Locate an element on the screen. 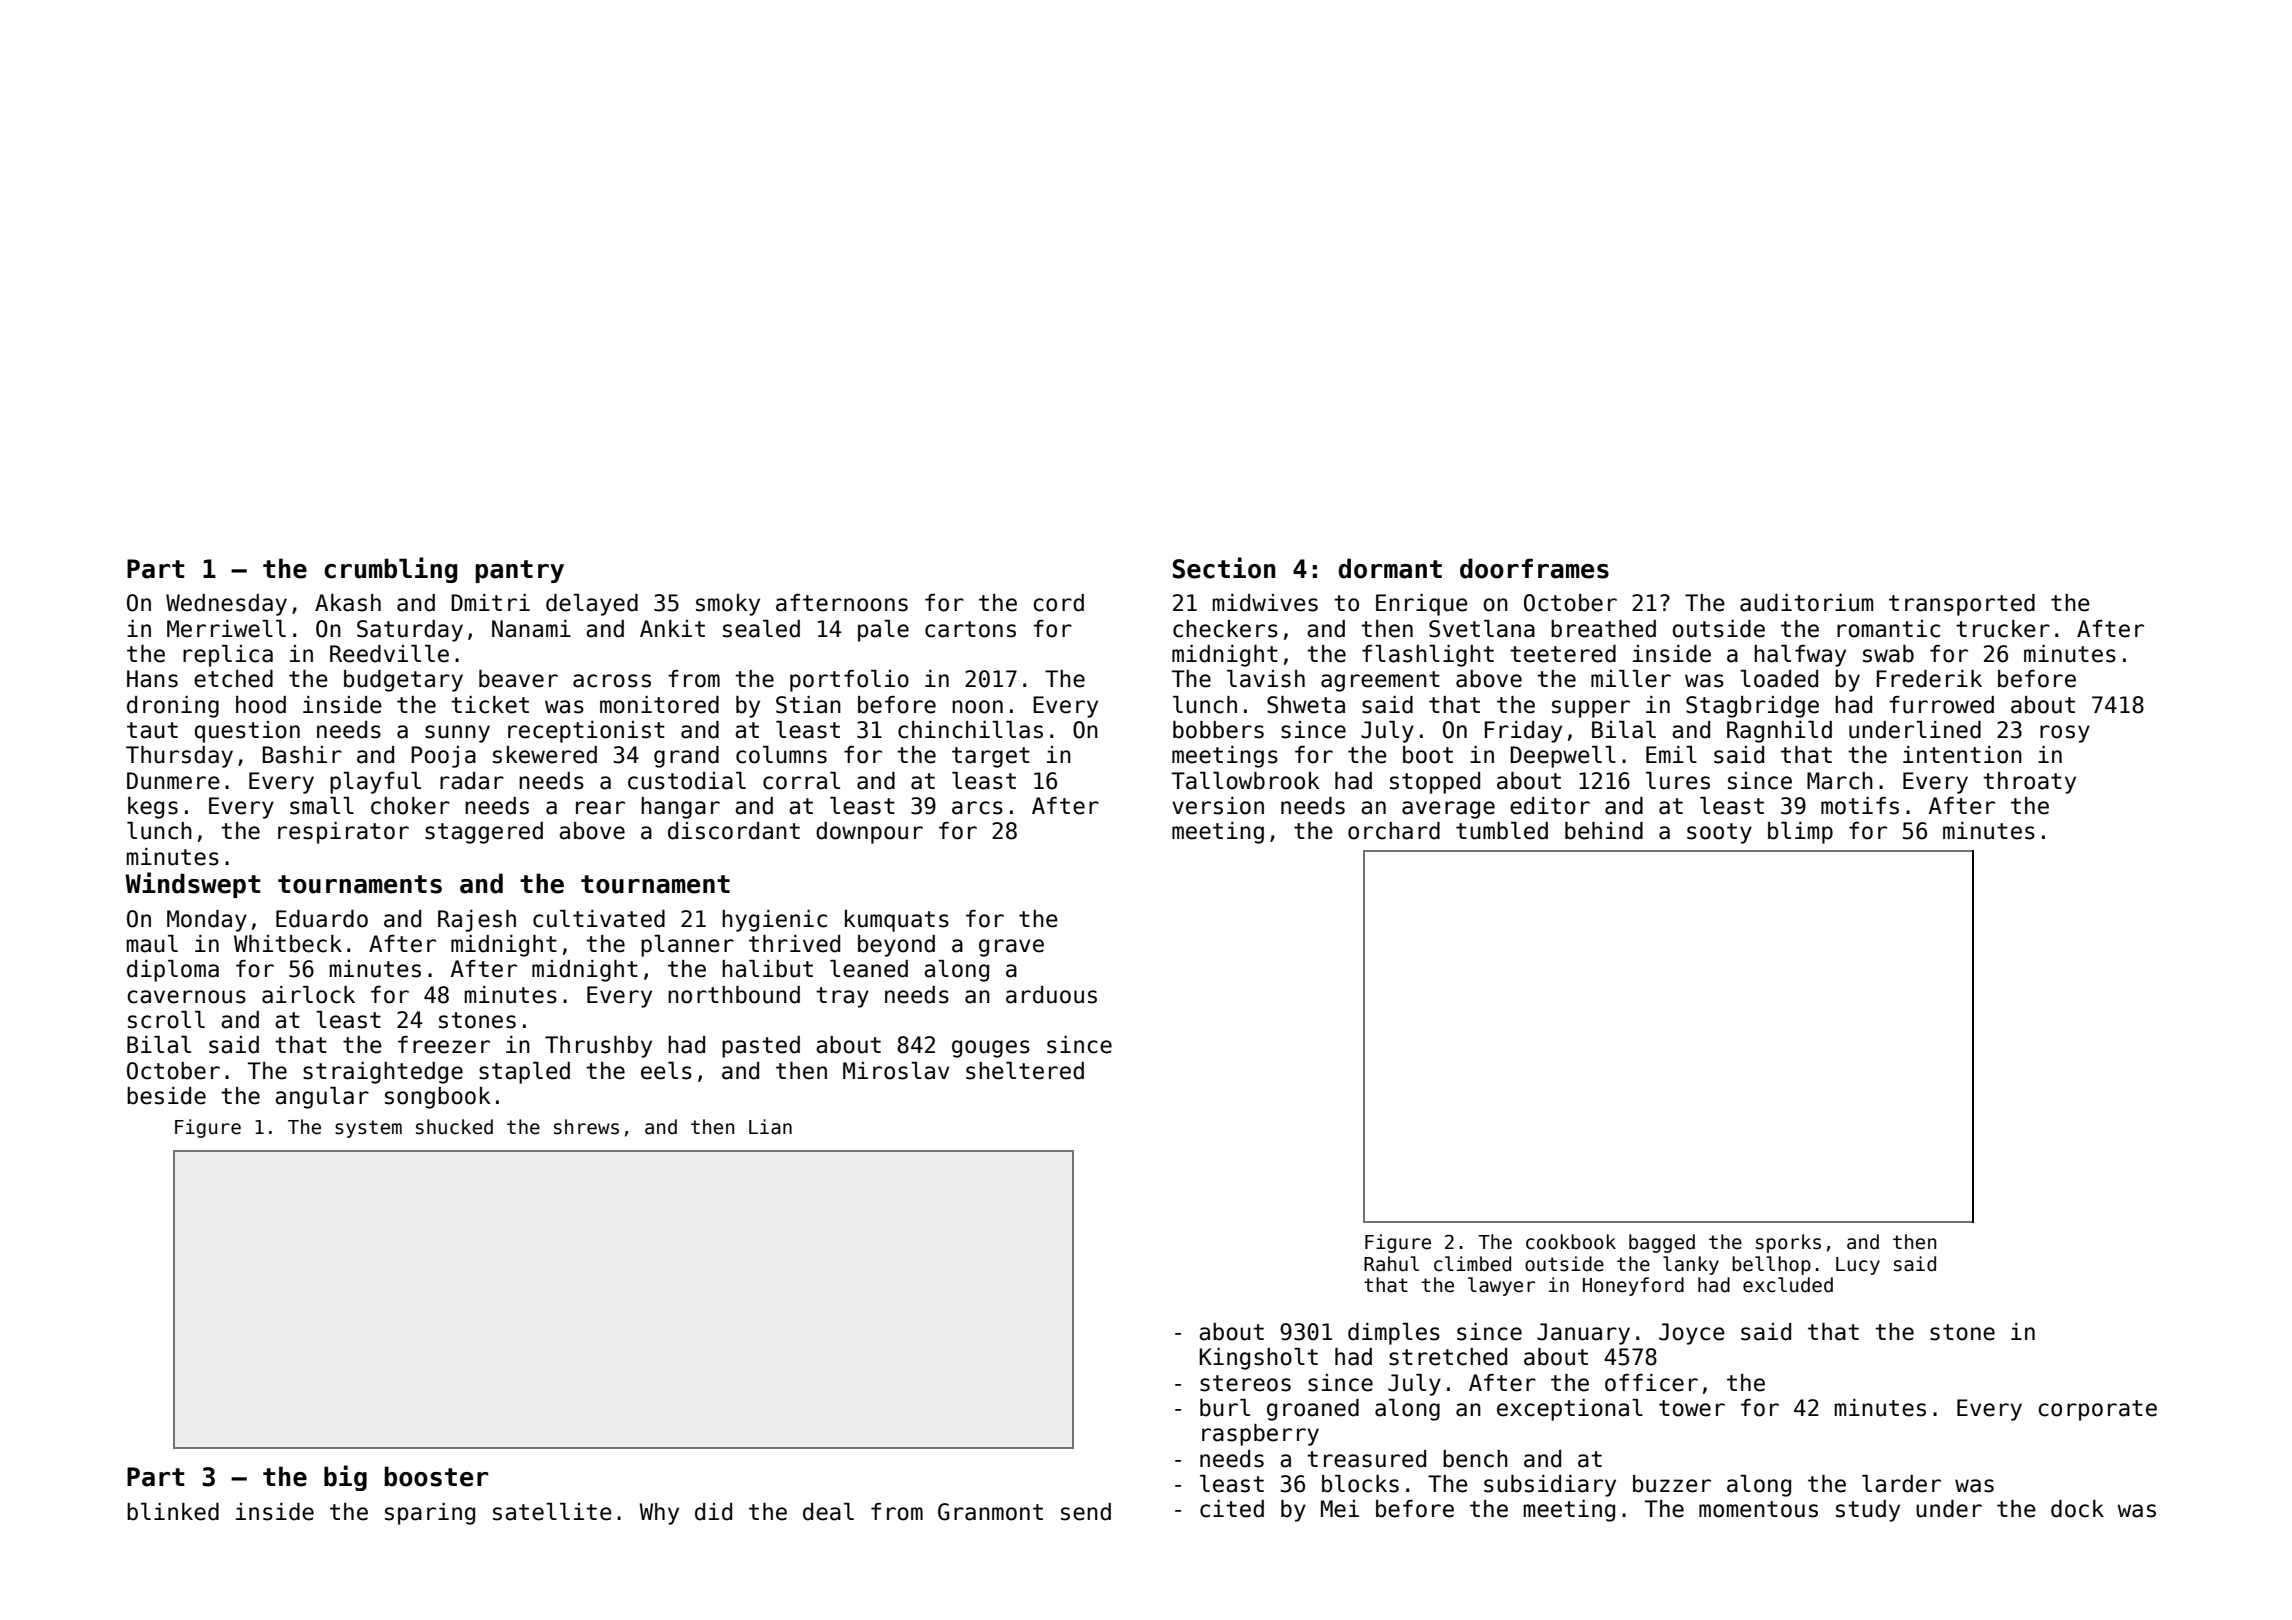 The width and height of the screenshot is (2292, 1620). sparing is located at coordinates (430, 1514).
